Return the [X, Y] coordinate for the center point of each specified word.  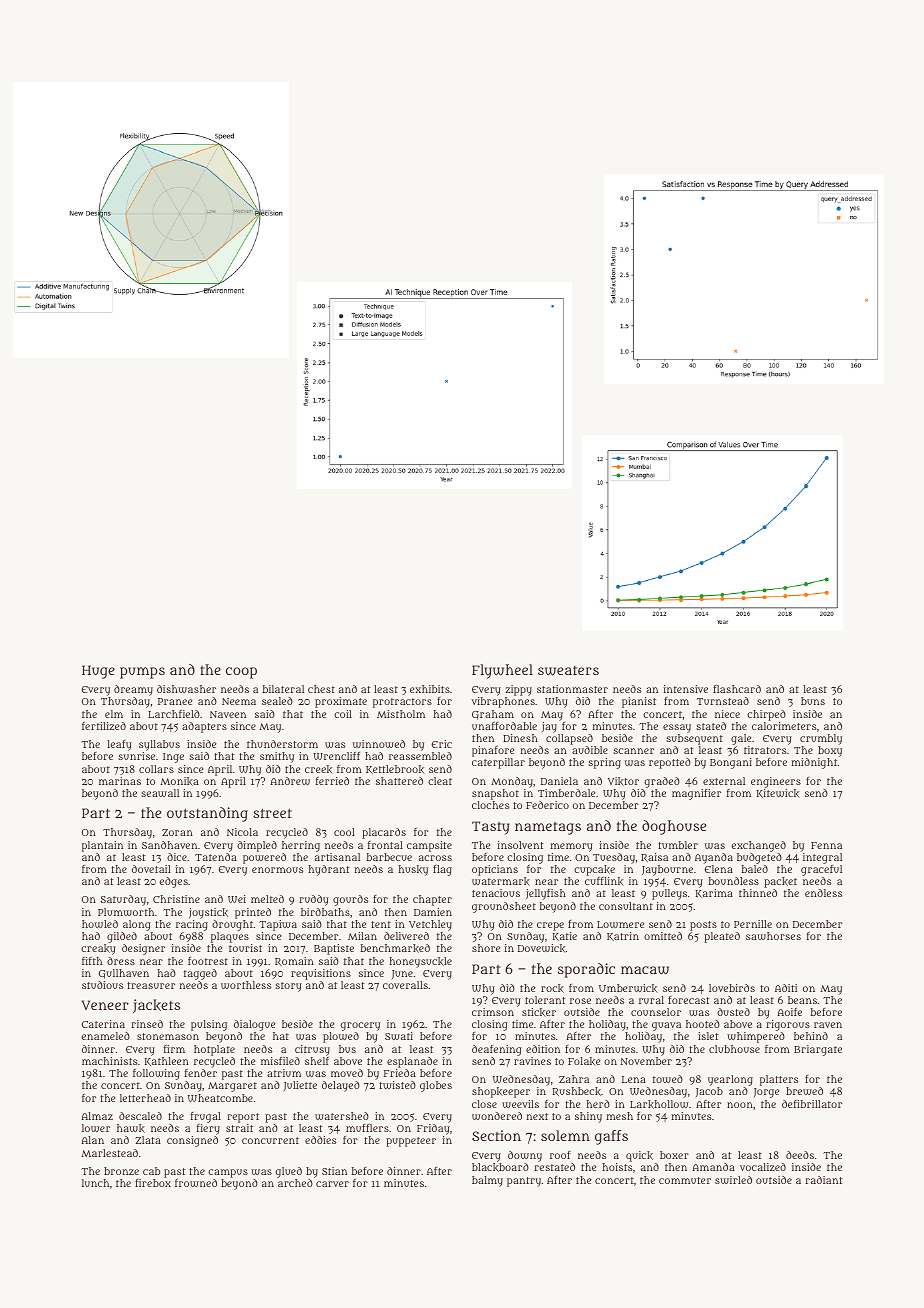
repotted [670, 763]
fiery [208, 1129]
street [272, 813]
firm [174, 1049]
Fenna [826, 845]
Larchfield [174, 714]
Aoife [790, 1012]
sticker [539, 1012]
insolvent [520, 845]
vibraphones [503, 702]
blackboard [500, 1167]
